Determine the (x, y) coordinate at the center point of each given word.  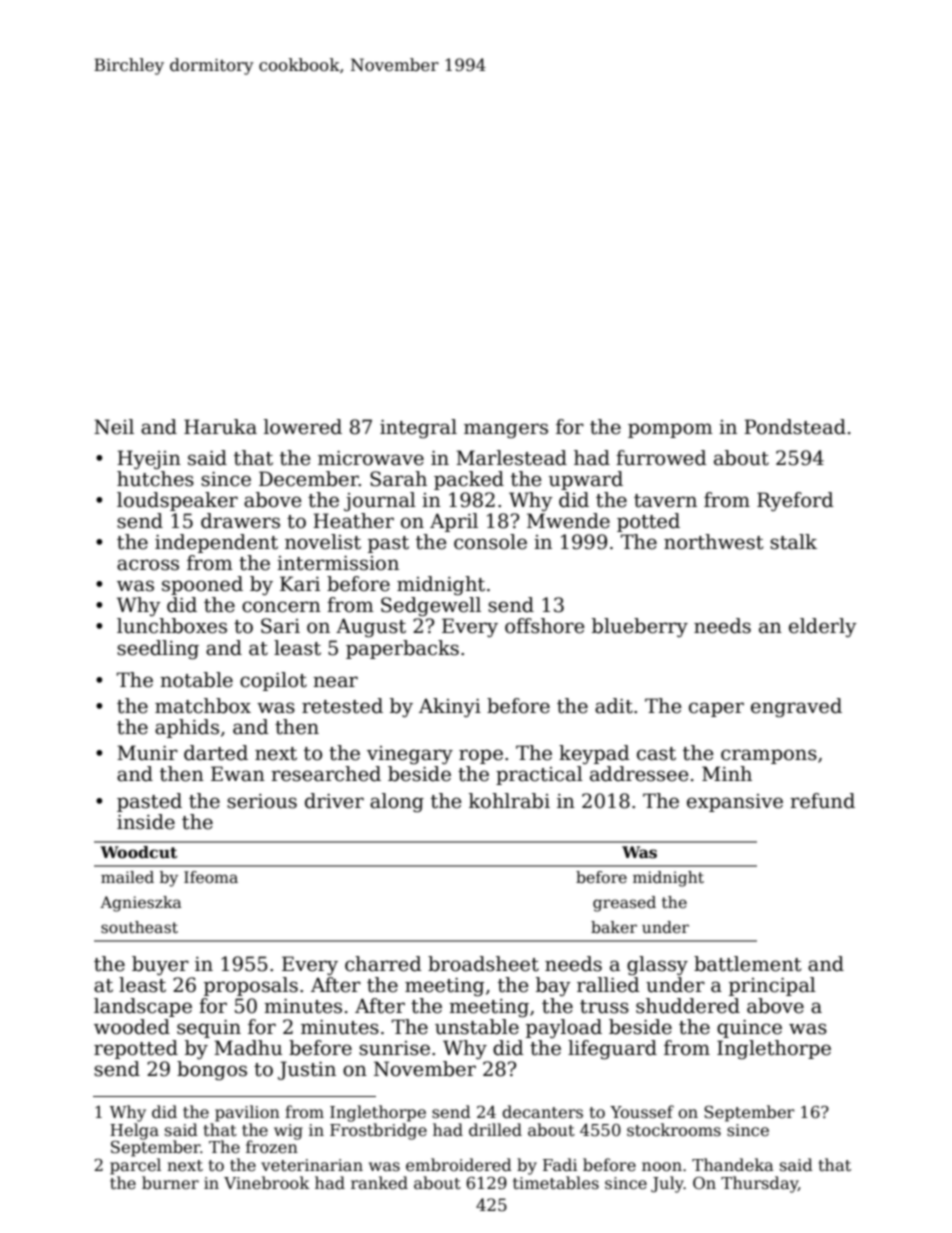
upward (586, 480)
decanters (542, 1112)
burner (170, 1182)
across (148, 565)
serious (262, 801)
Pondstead (795, 427)
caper (716, 709)
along (397, 803)
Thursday (759, 1184)
